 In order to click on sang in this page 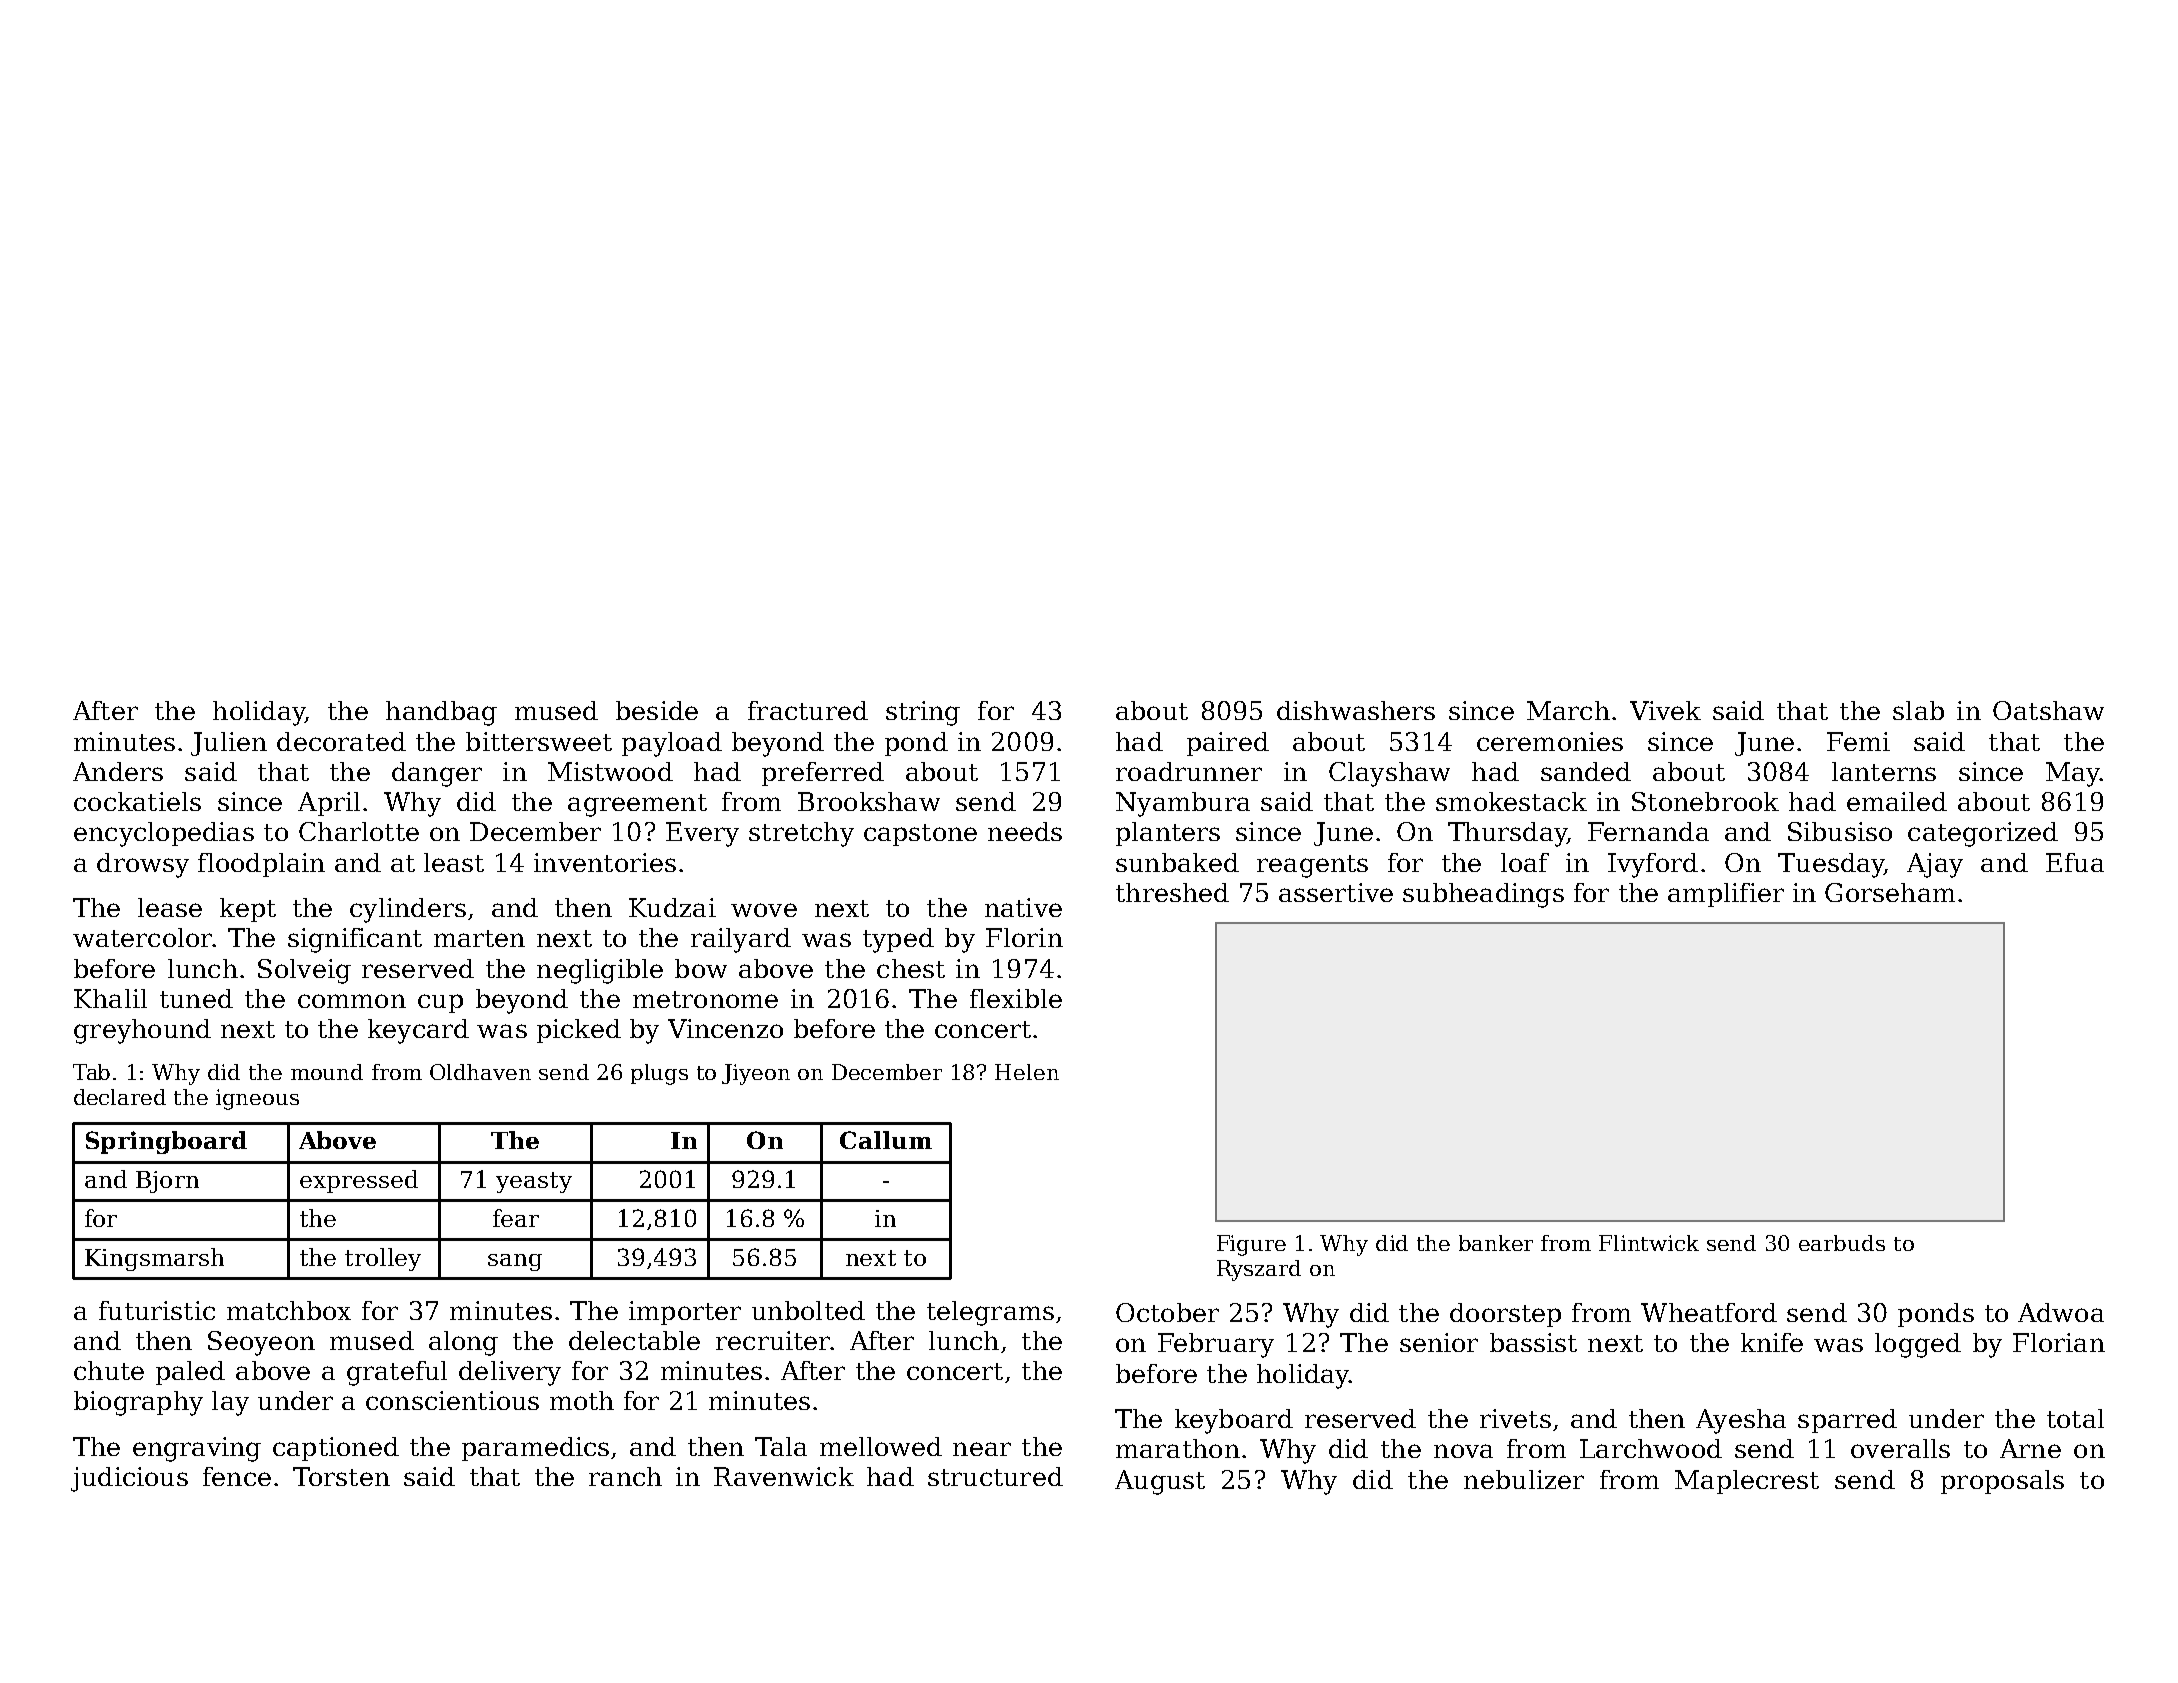, I will do `click(515, 1262)`.
